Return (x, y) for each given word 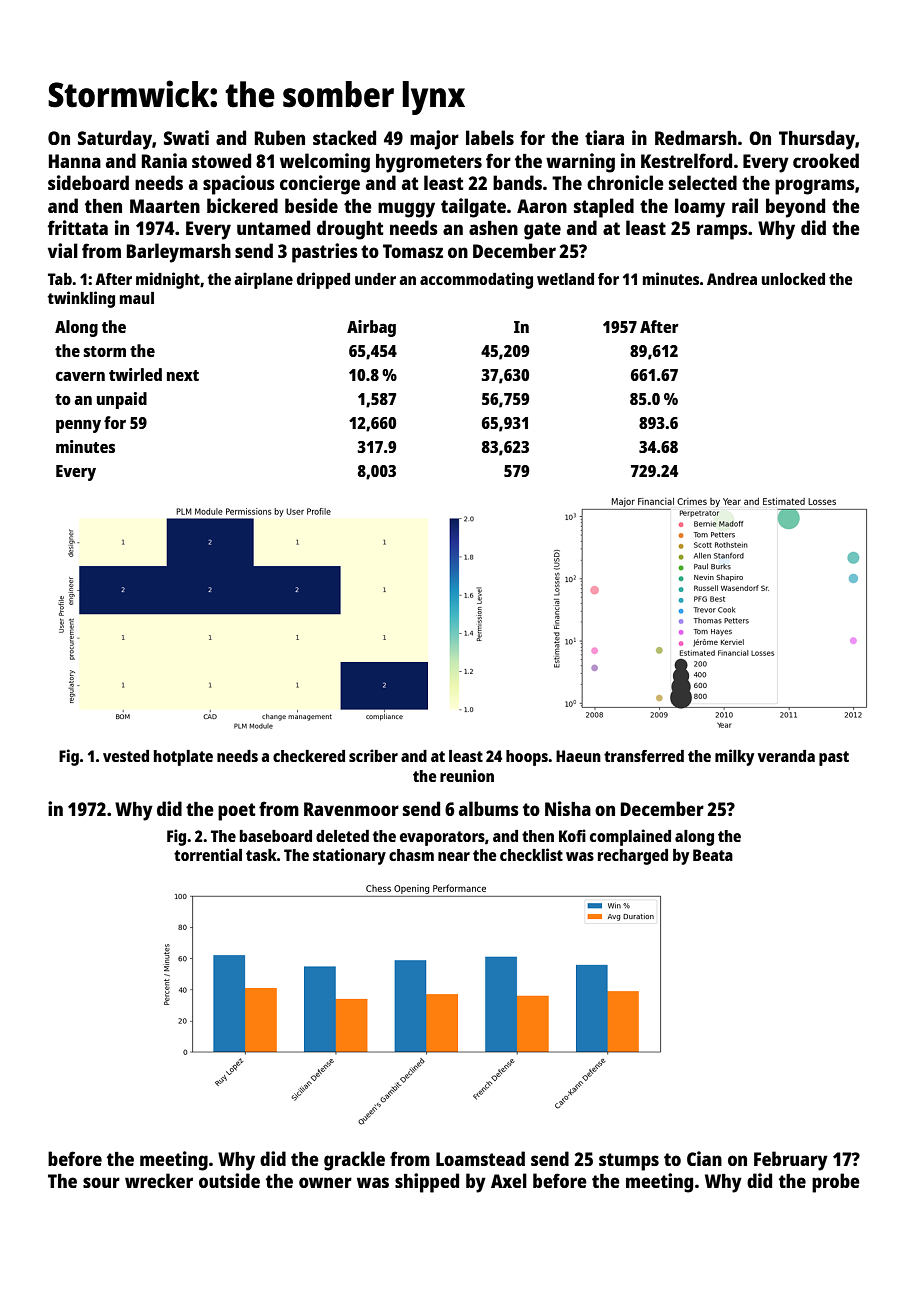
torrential (208, 854)
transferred (644, 756)
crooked (826, 160)
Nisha (568, 808)
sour (101, 1182)
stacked (344, 137)
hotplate (183, 758)
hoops (527, 758)
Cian (704, 1158)
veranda (786, 756)
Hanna (75, 161)
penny (78, 426)
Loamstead (480, 1158)
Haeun (578, 756)
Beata (713, 855)
